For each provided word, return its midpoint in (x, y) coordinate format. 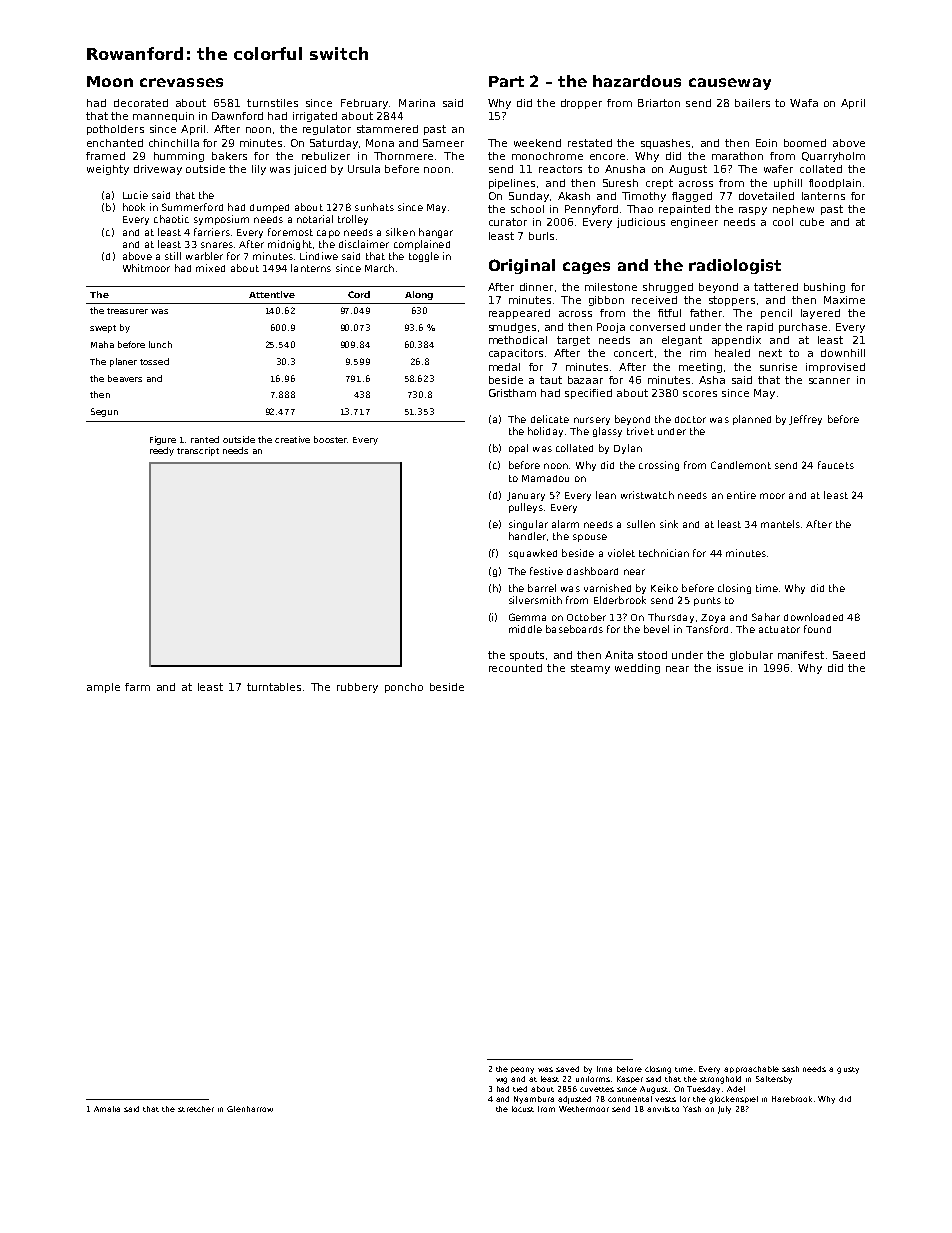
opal (518, 449)
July (724, 1110)
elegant (682, 341)
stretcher (196, 1109)
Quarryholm (833, 157)
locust (523, 1109)
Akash (574, 196)
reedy (162, 451)
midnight (290, 245)
